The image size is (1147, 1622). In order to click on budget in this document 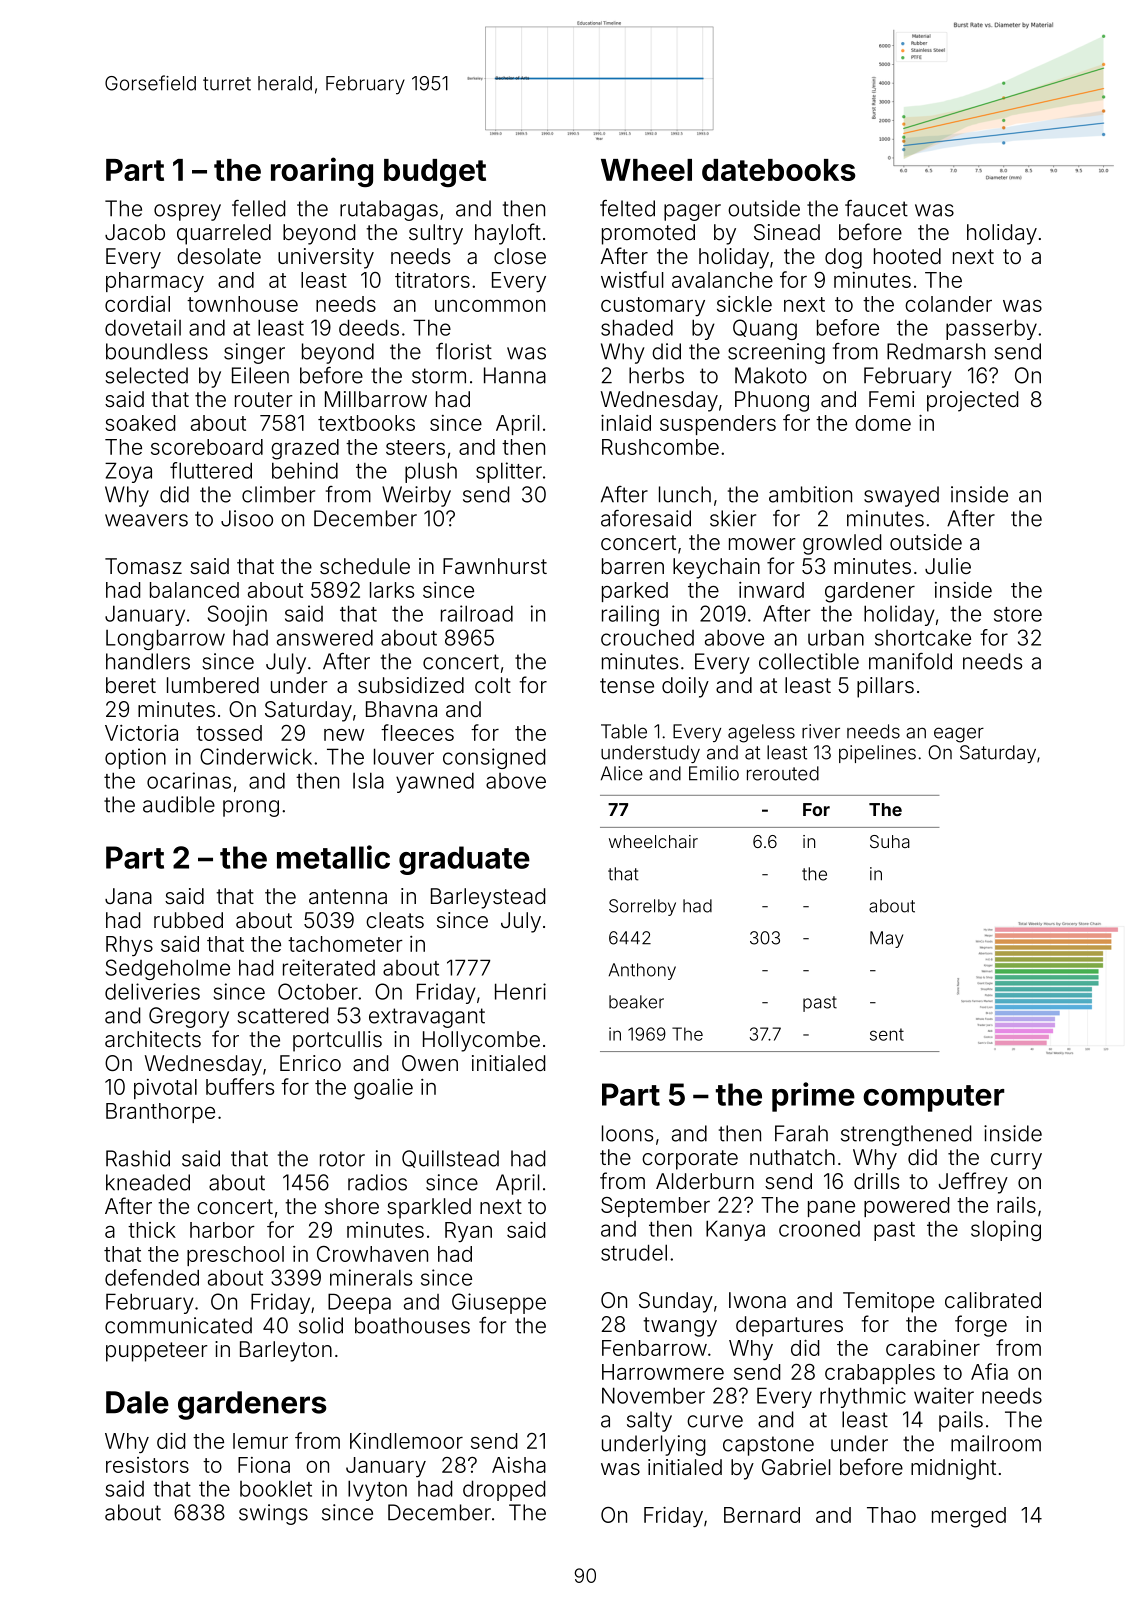, I will do `click(435, 173)`.
